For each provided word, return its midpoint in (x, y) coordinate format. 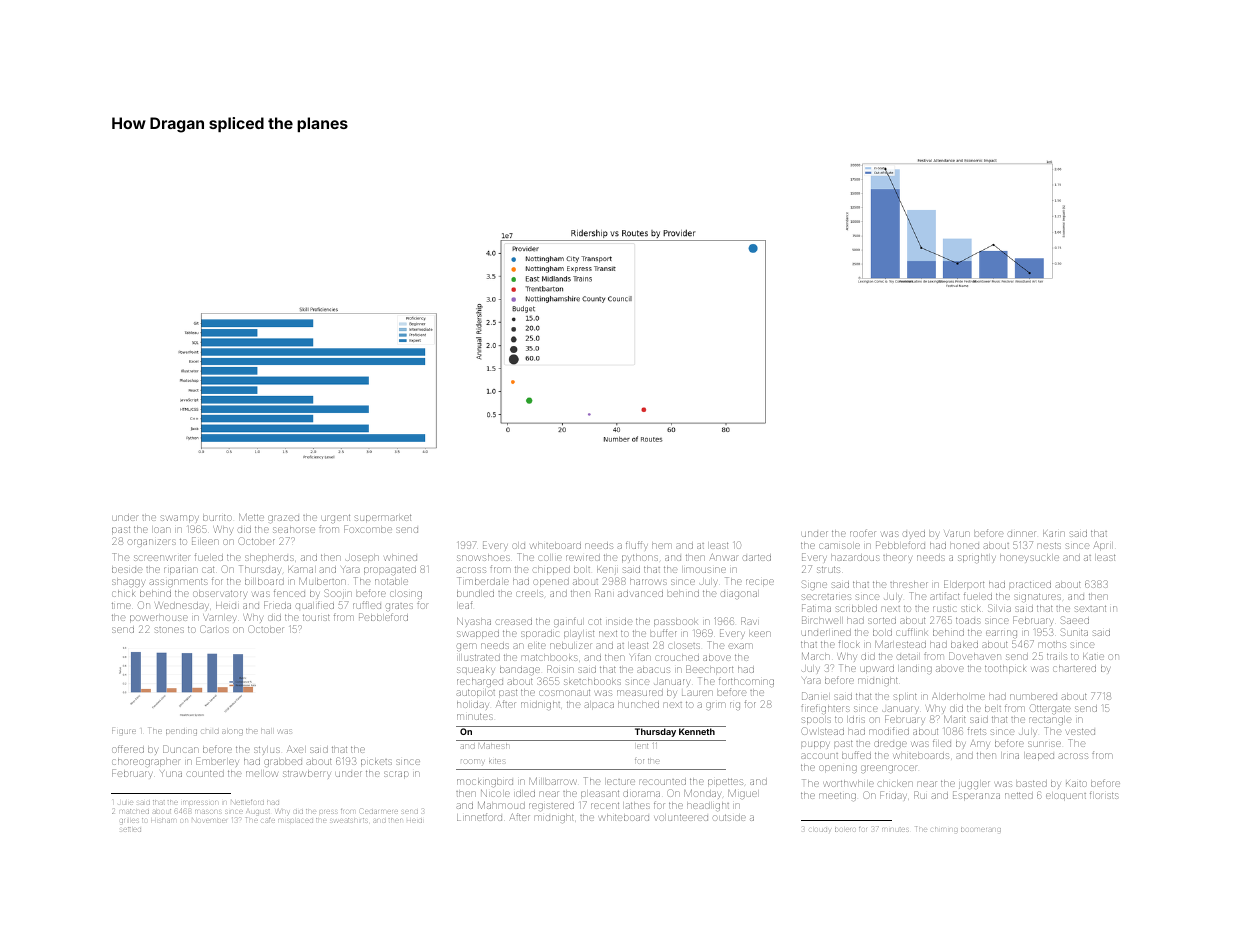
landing (916, 669)
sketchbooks (592, 682)
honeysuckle (1029, 558)
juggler (974, 785)
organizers (152, 542)
